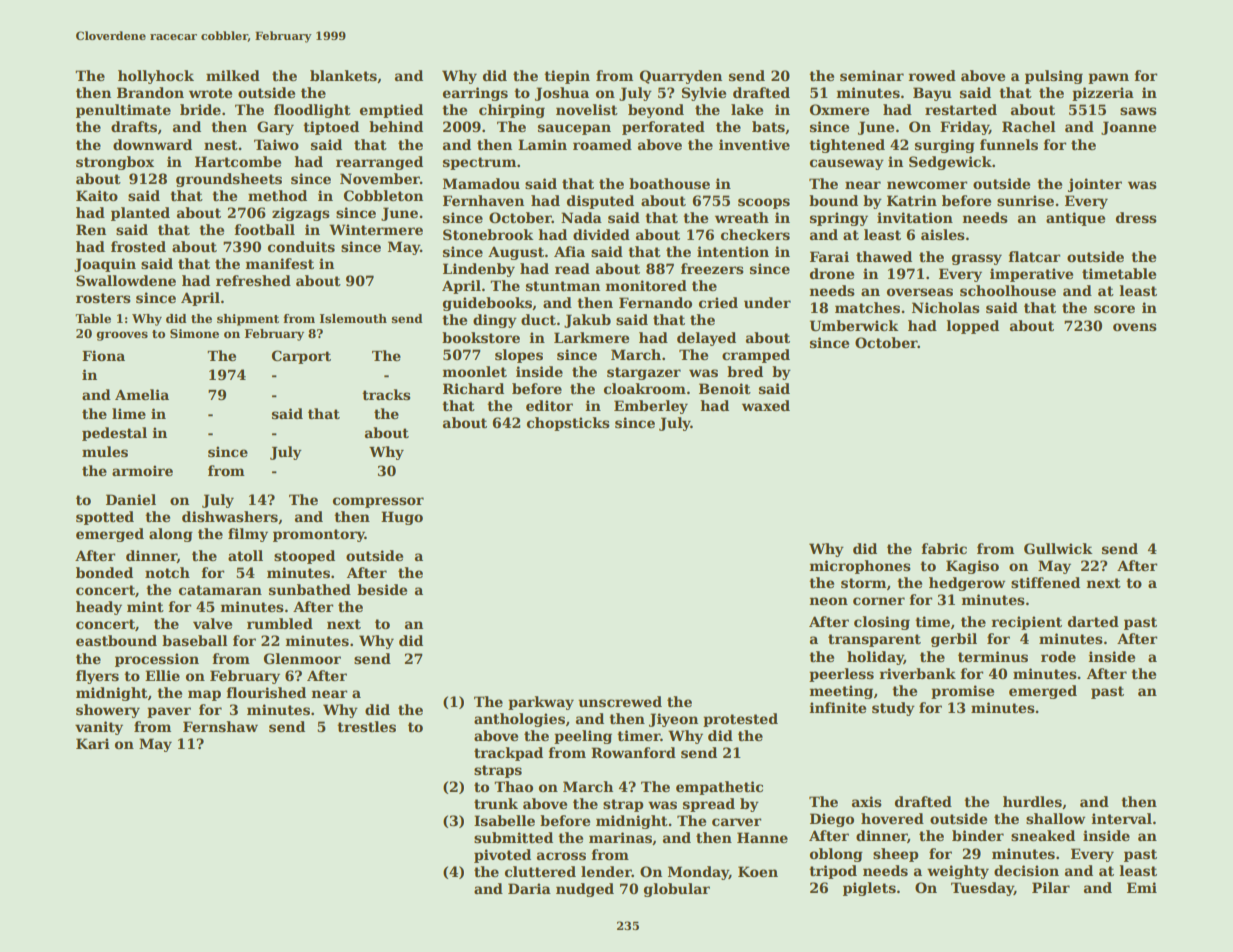 This document has height=952, width=1233. I want to click on Islemouth, so click(353, 318).
